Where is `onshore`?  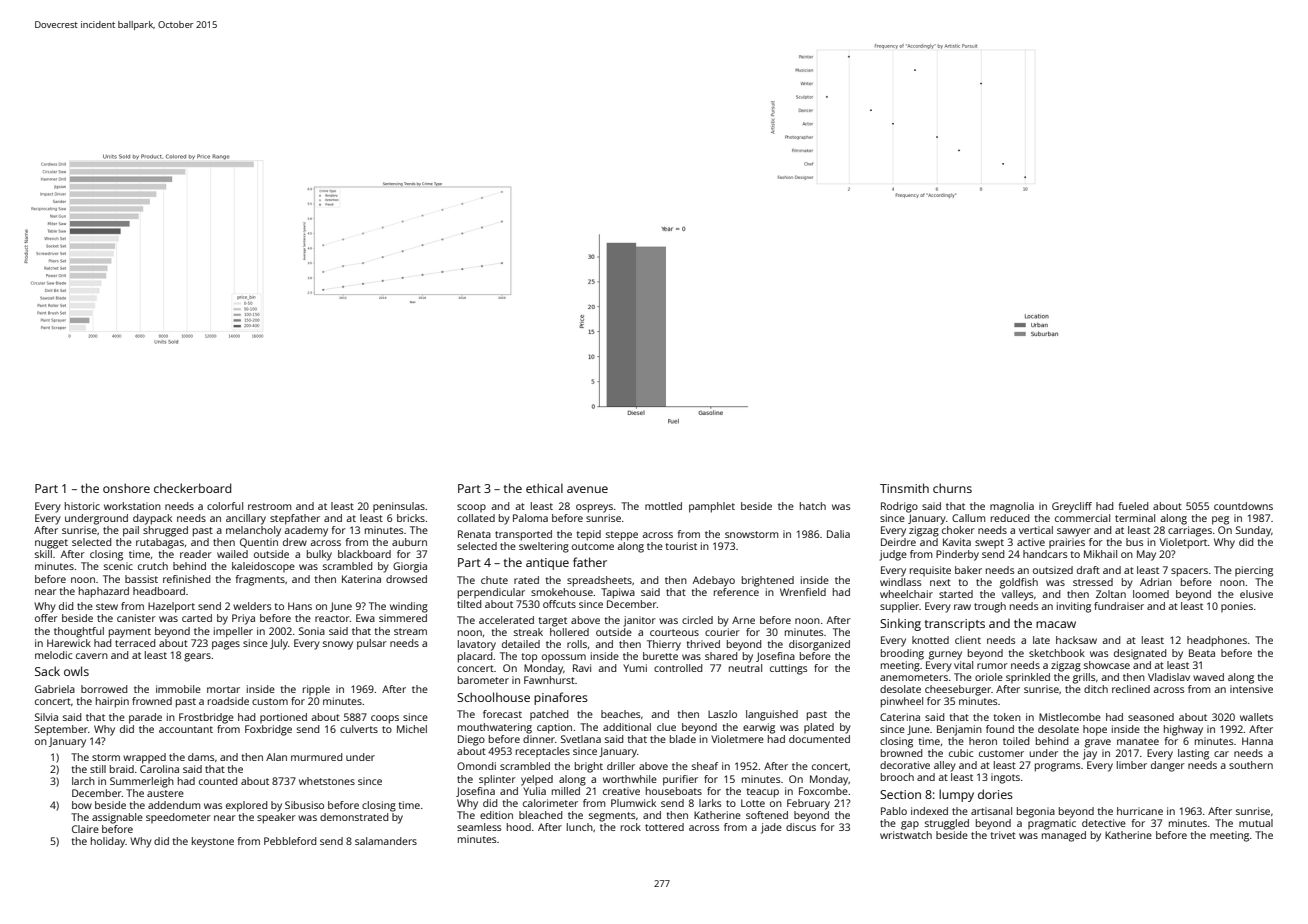 onshore is located at coordinates (126, 488).
